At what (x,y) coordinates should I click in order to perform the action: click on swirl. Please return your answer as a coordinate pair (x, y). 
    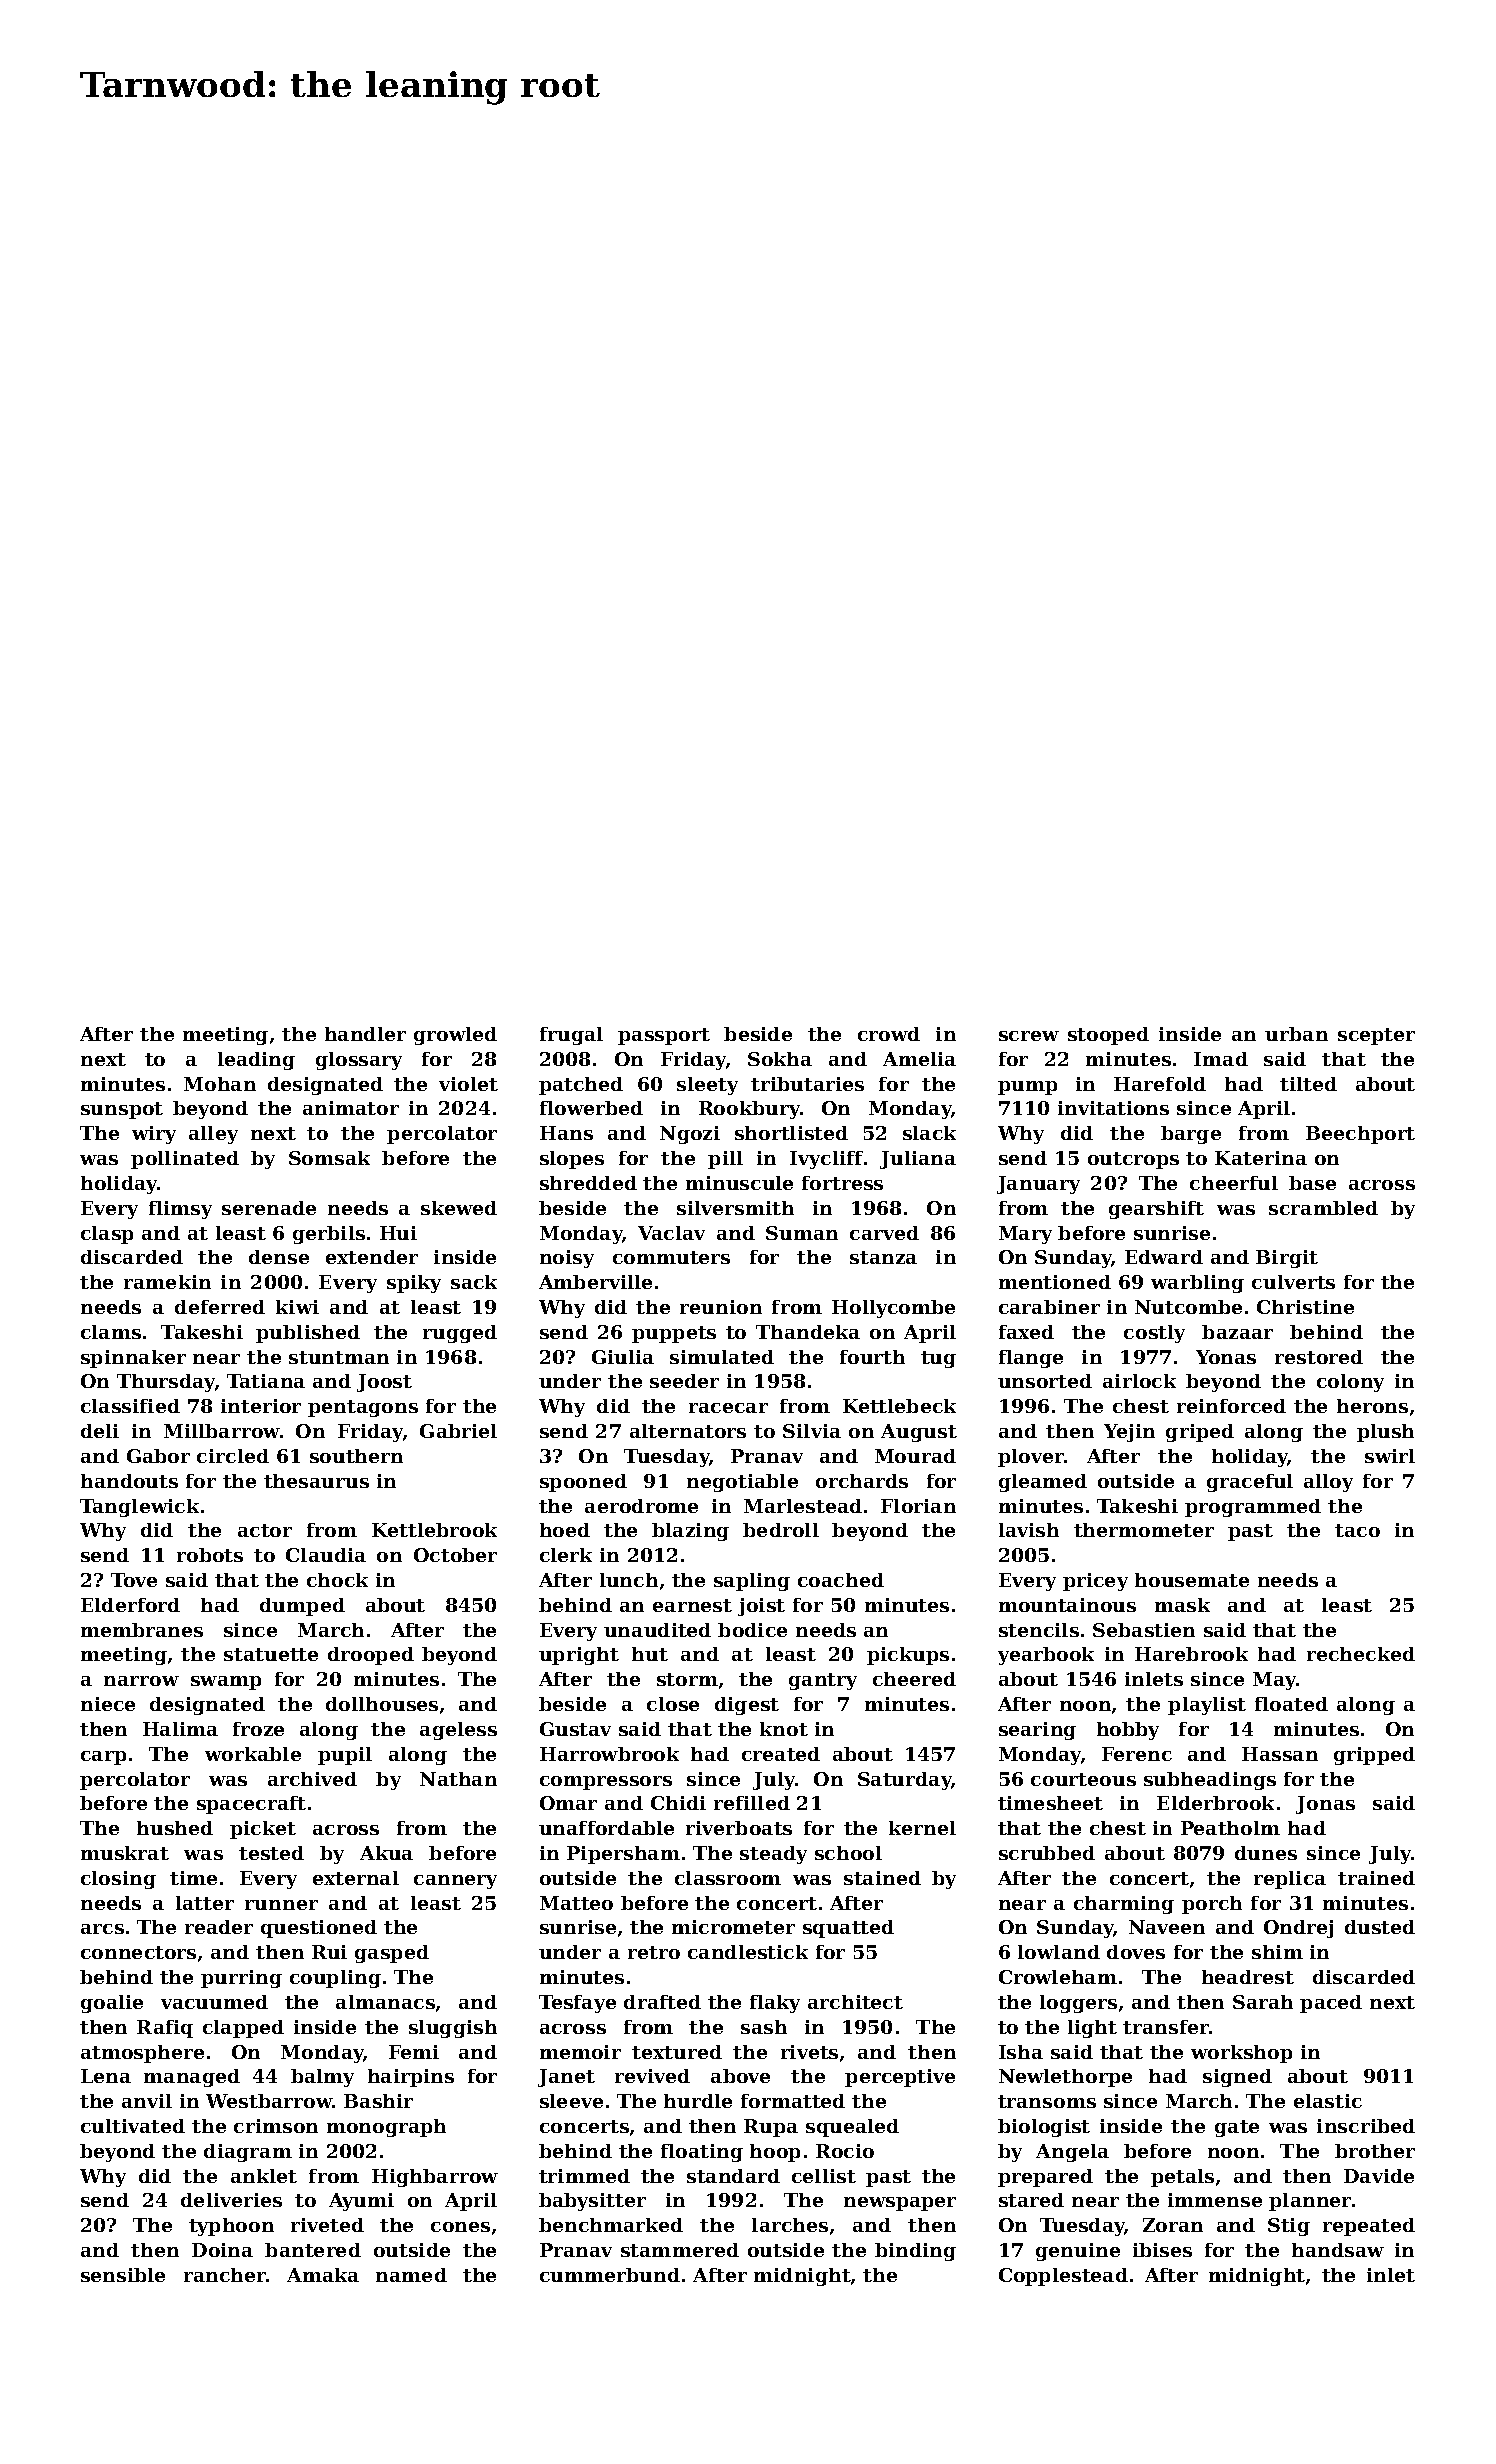
    Looking at the image, I should click on (1390, 1456).
